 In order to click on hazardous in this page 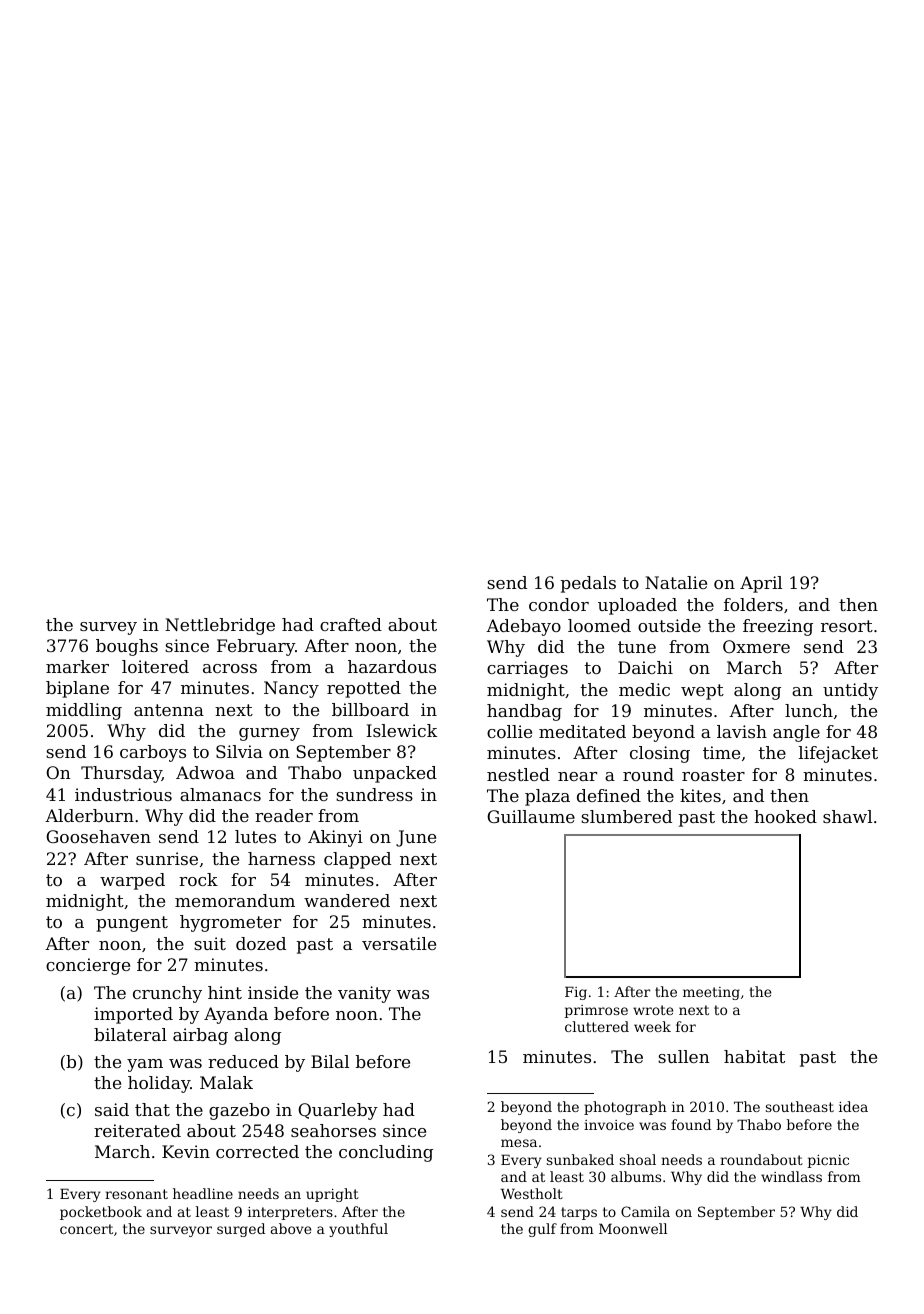, I will do `click(392, 666)`.
